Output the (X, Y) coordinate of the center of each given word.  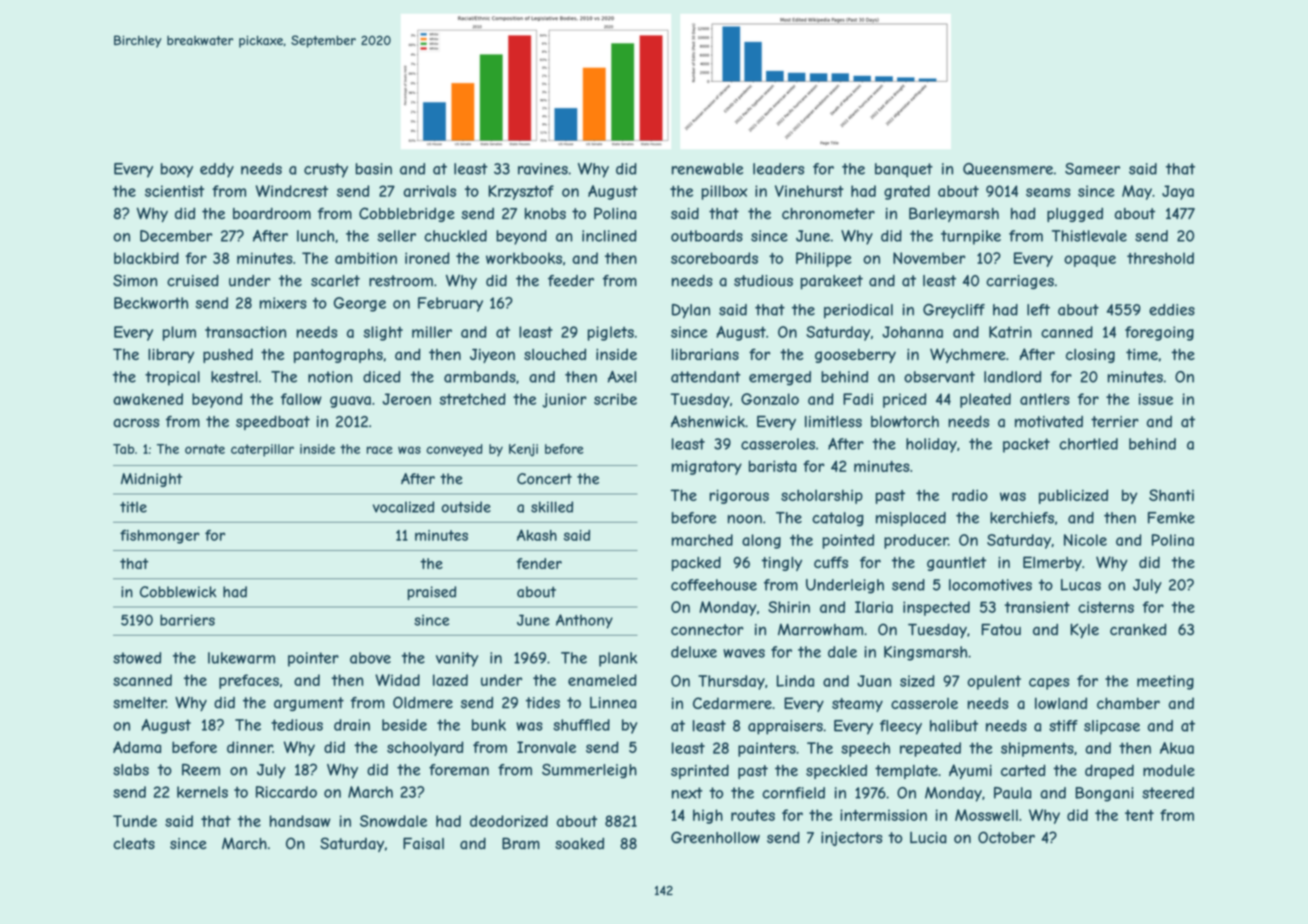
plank (618, 659)
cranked (1138, 629)
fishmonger (160, 537)
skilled (552, 507)
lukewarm (241, 658)
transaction (245, 332)
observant (939, 377)
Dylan (691, 311)
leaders (778, 169)
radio (970, 495)
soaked (579, 843)
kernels (202, 792)
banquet (904, 170)
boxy (177, 170)
